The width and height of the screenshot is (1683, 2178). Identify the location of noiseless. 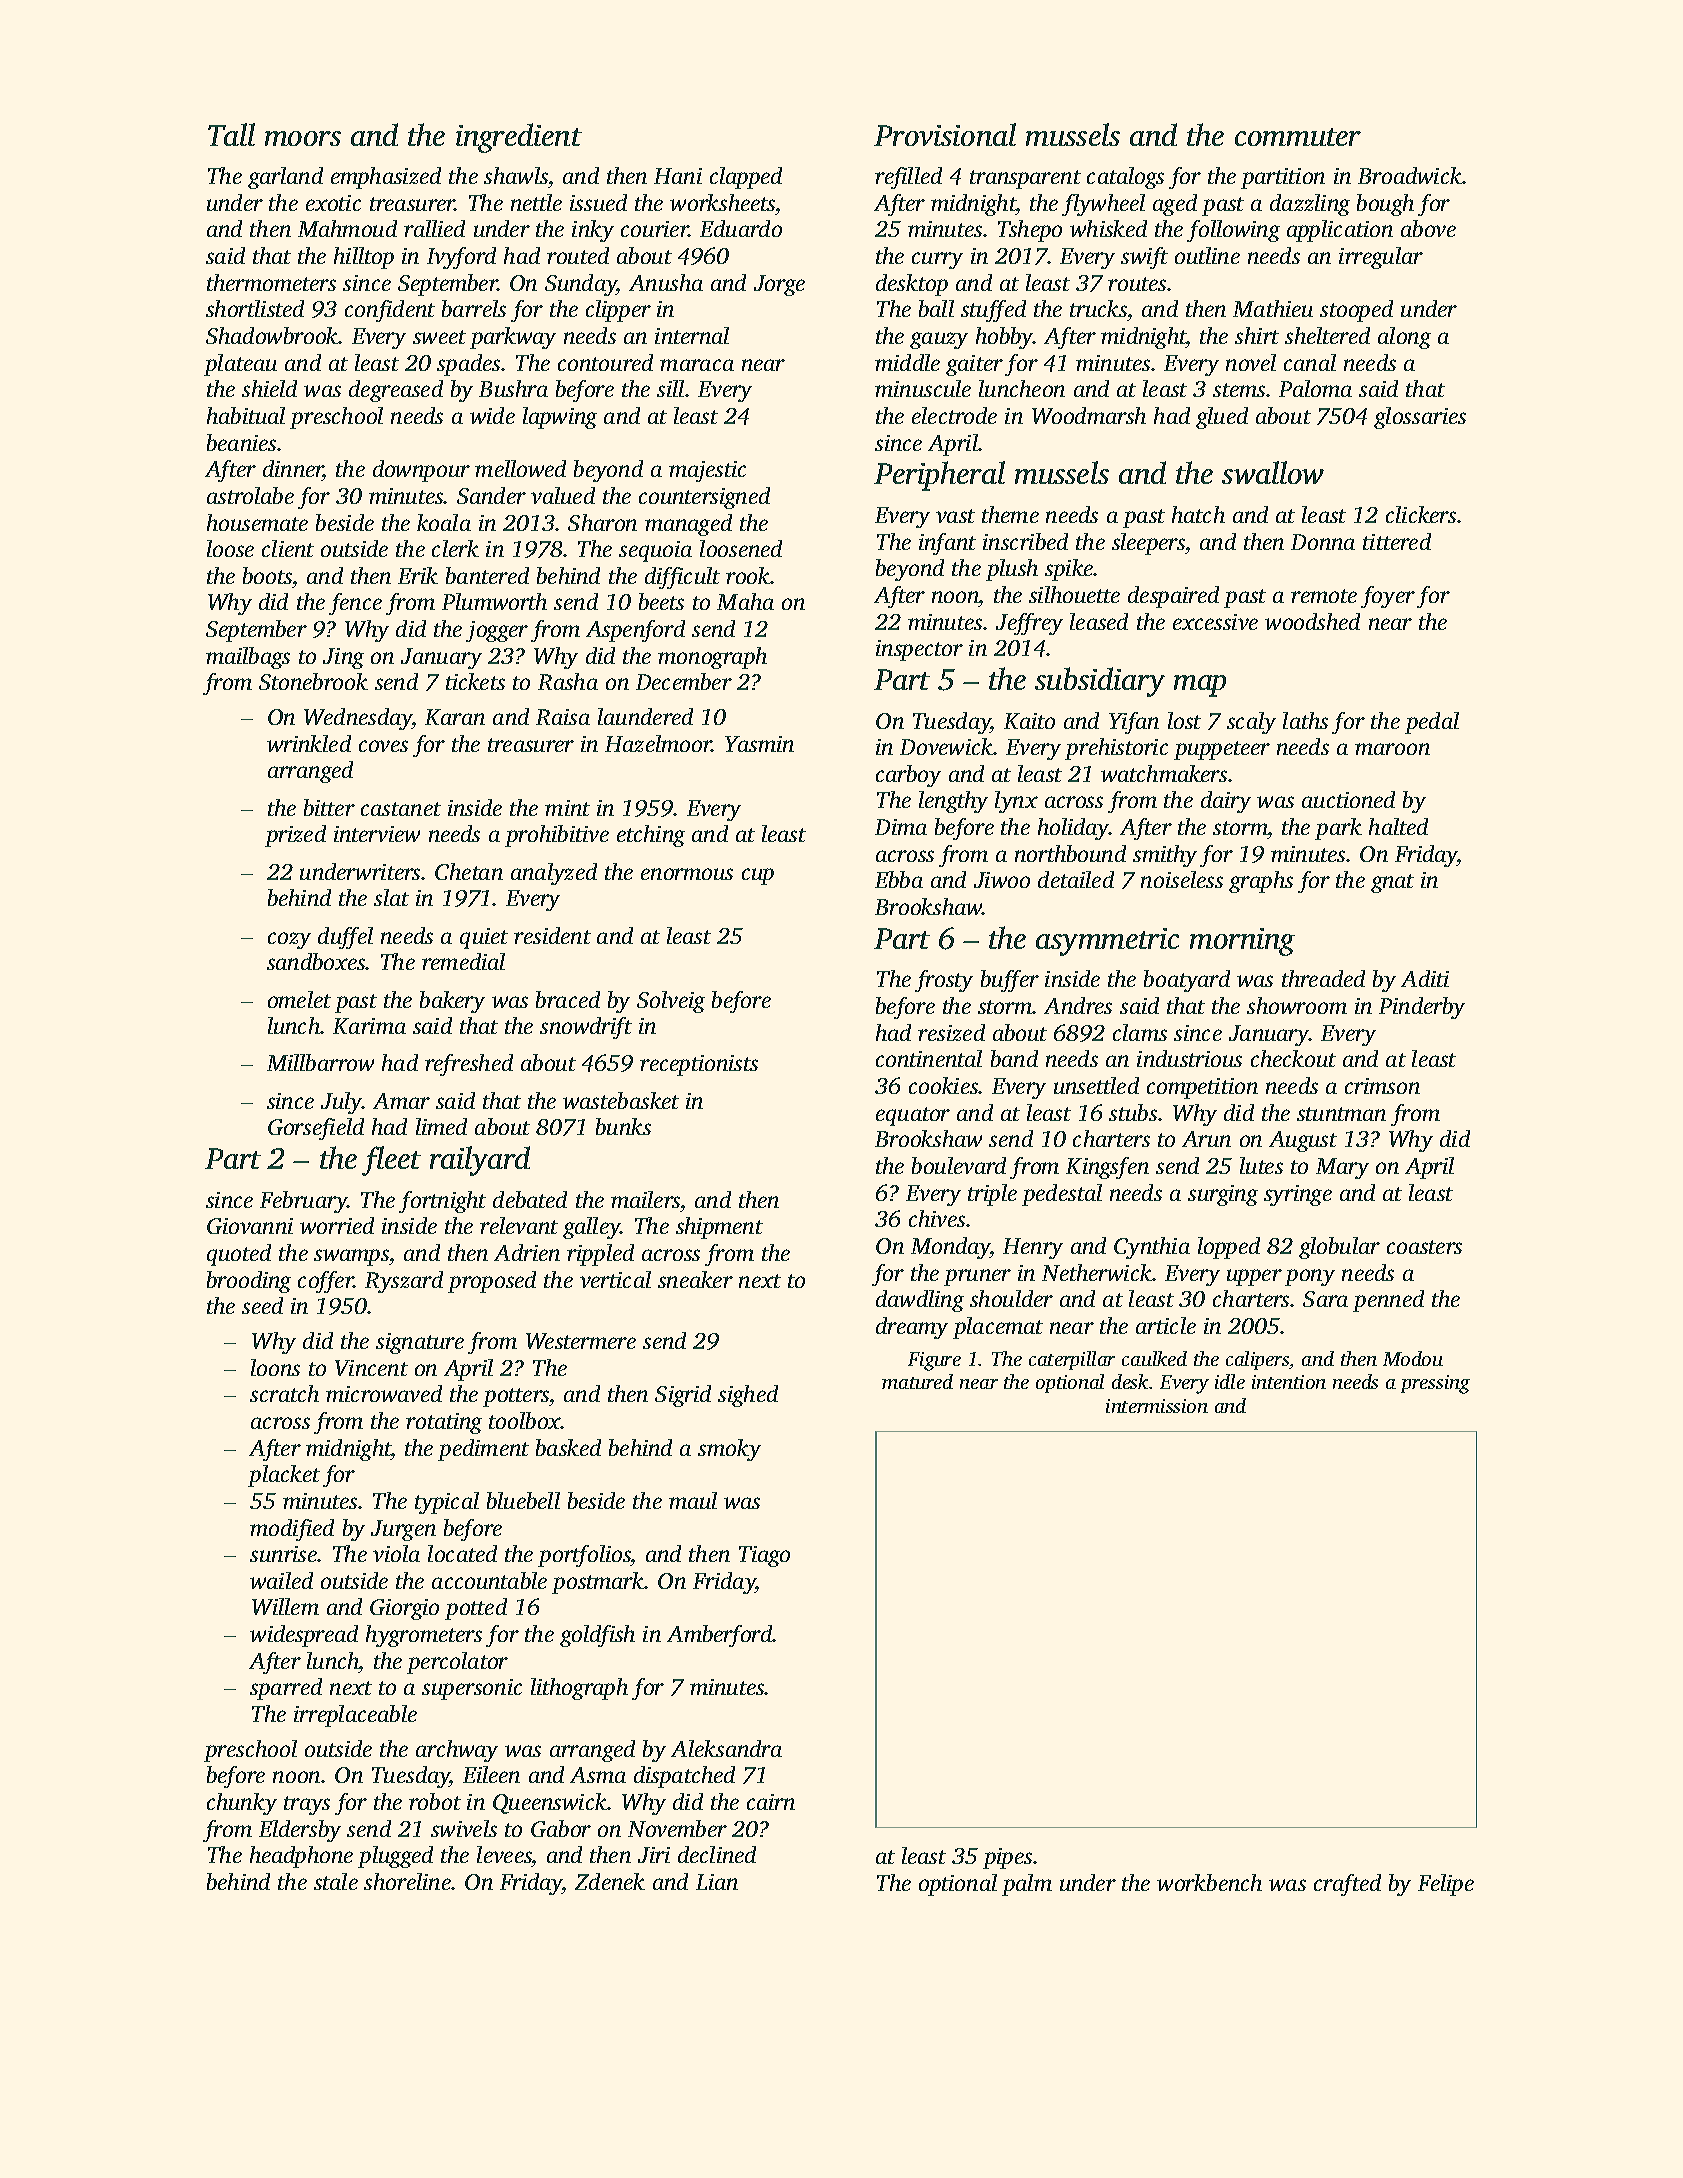
(1182, 879).
